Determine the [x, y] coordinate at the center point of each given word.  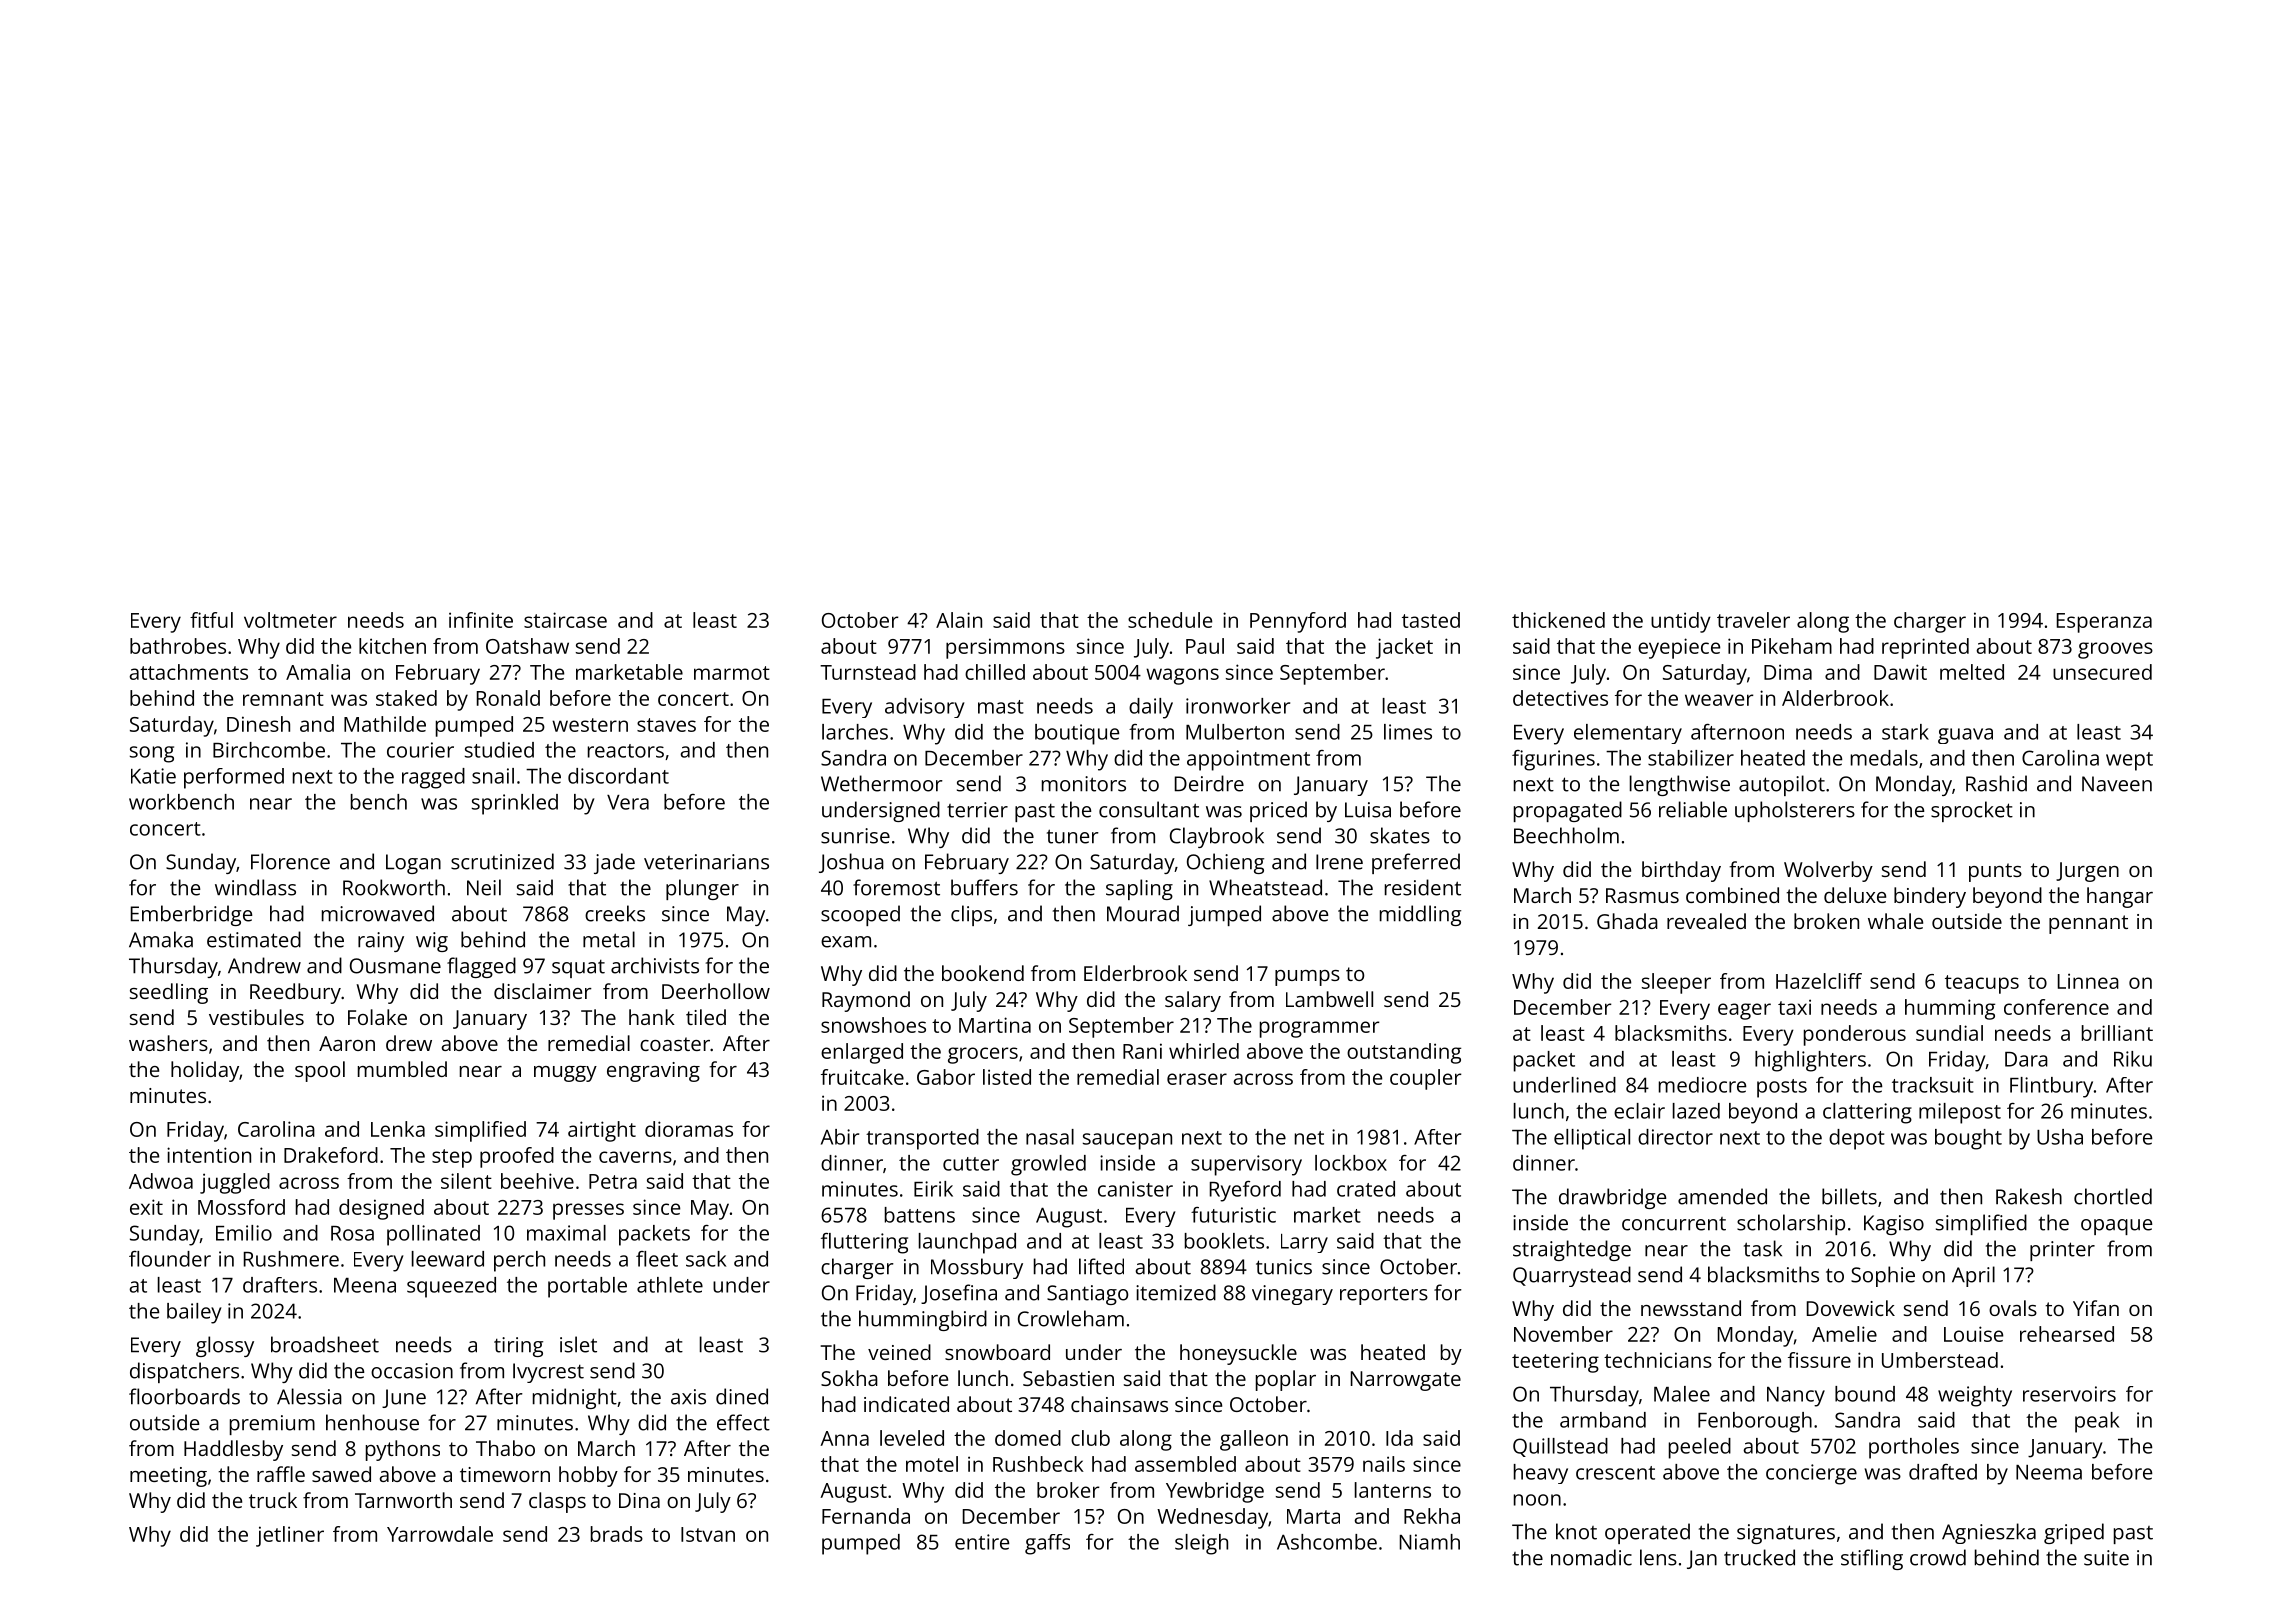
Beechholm [1566, 835]
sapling [1139, 889]
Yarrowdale [440, 1534]
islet [578, 1344]
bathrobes [178, 646]
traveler [1753, 620]
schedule [1170, 620]
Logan [413, 864]
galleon [1254, 1440]
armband [1603, 1420]
